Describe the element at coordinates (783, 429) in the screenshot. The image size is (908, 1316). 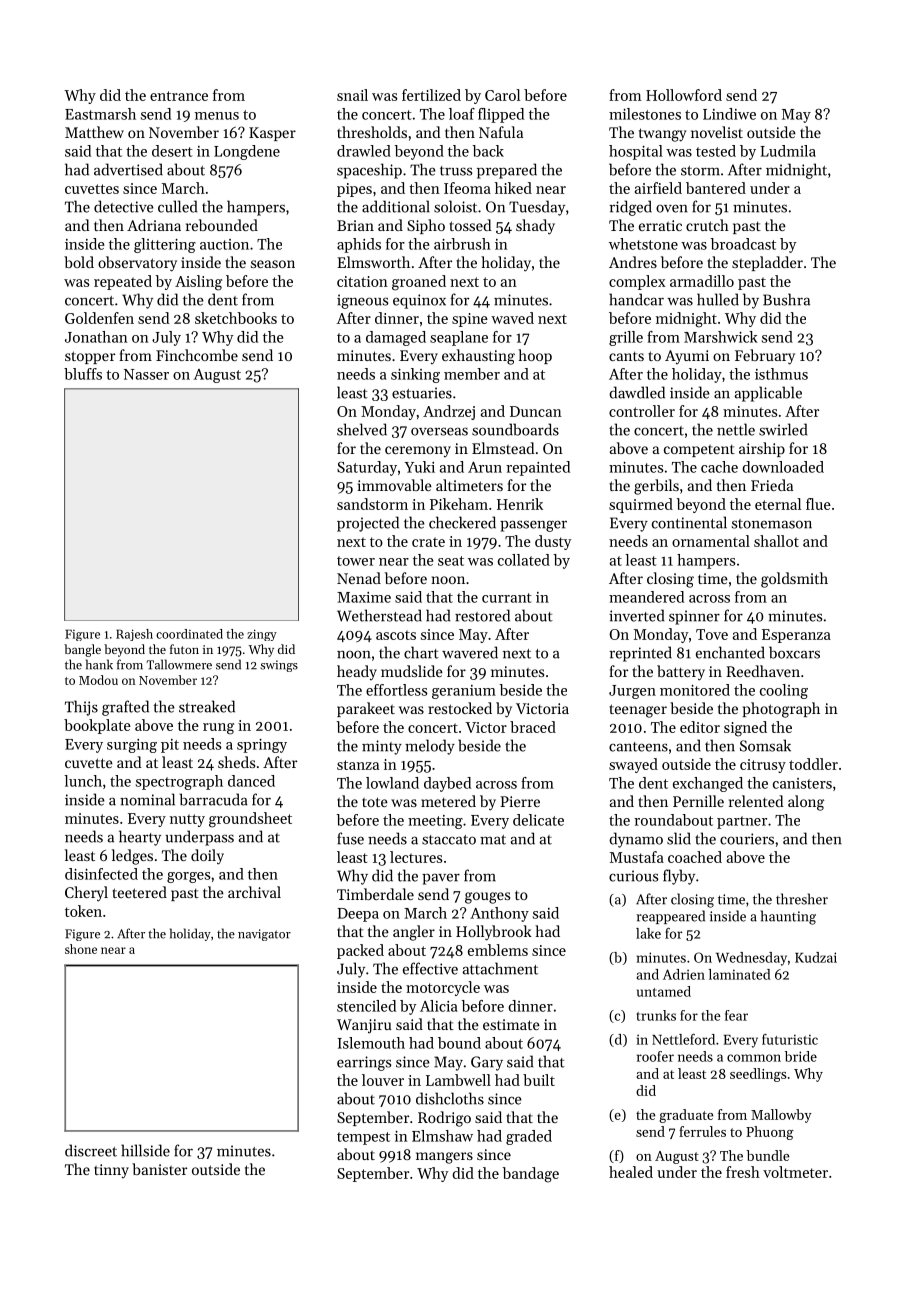
I see `swirled` at that location.
